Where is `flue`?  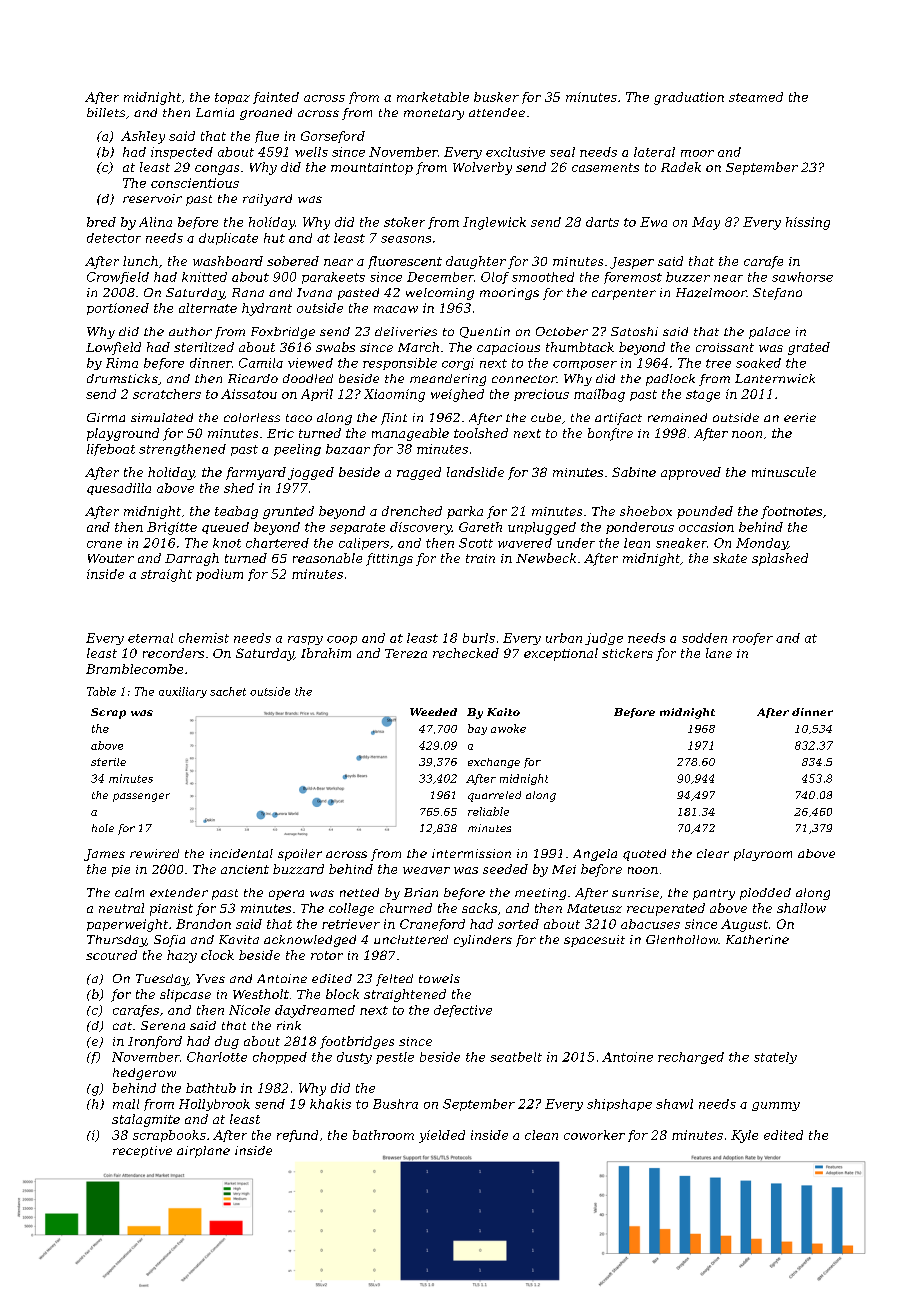 flue is located at coordinates (267, 137).
